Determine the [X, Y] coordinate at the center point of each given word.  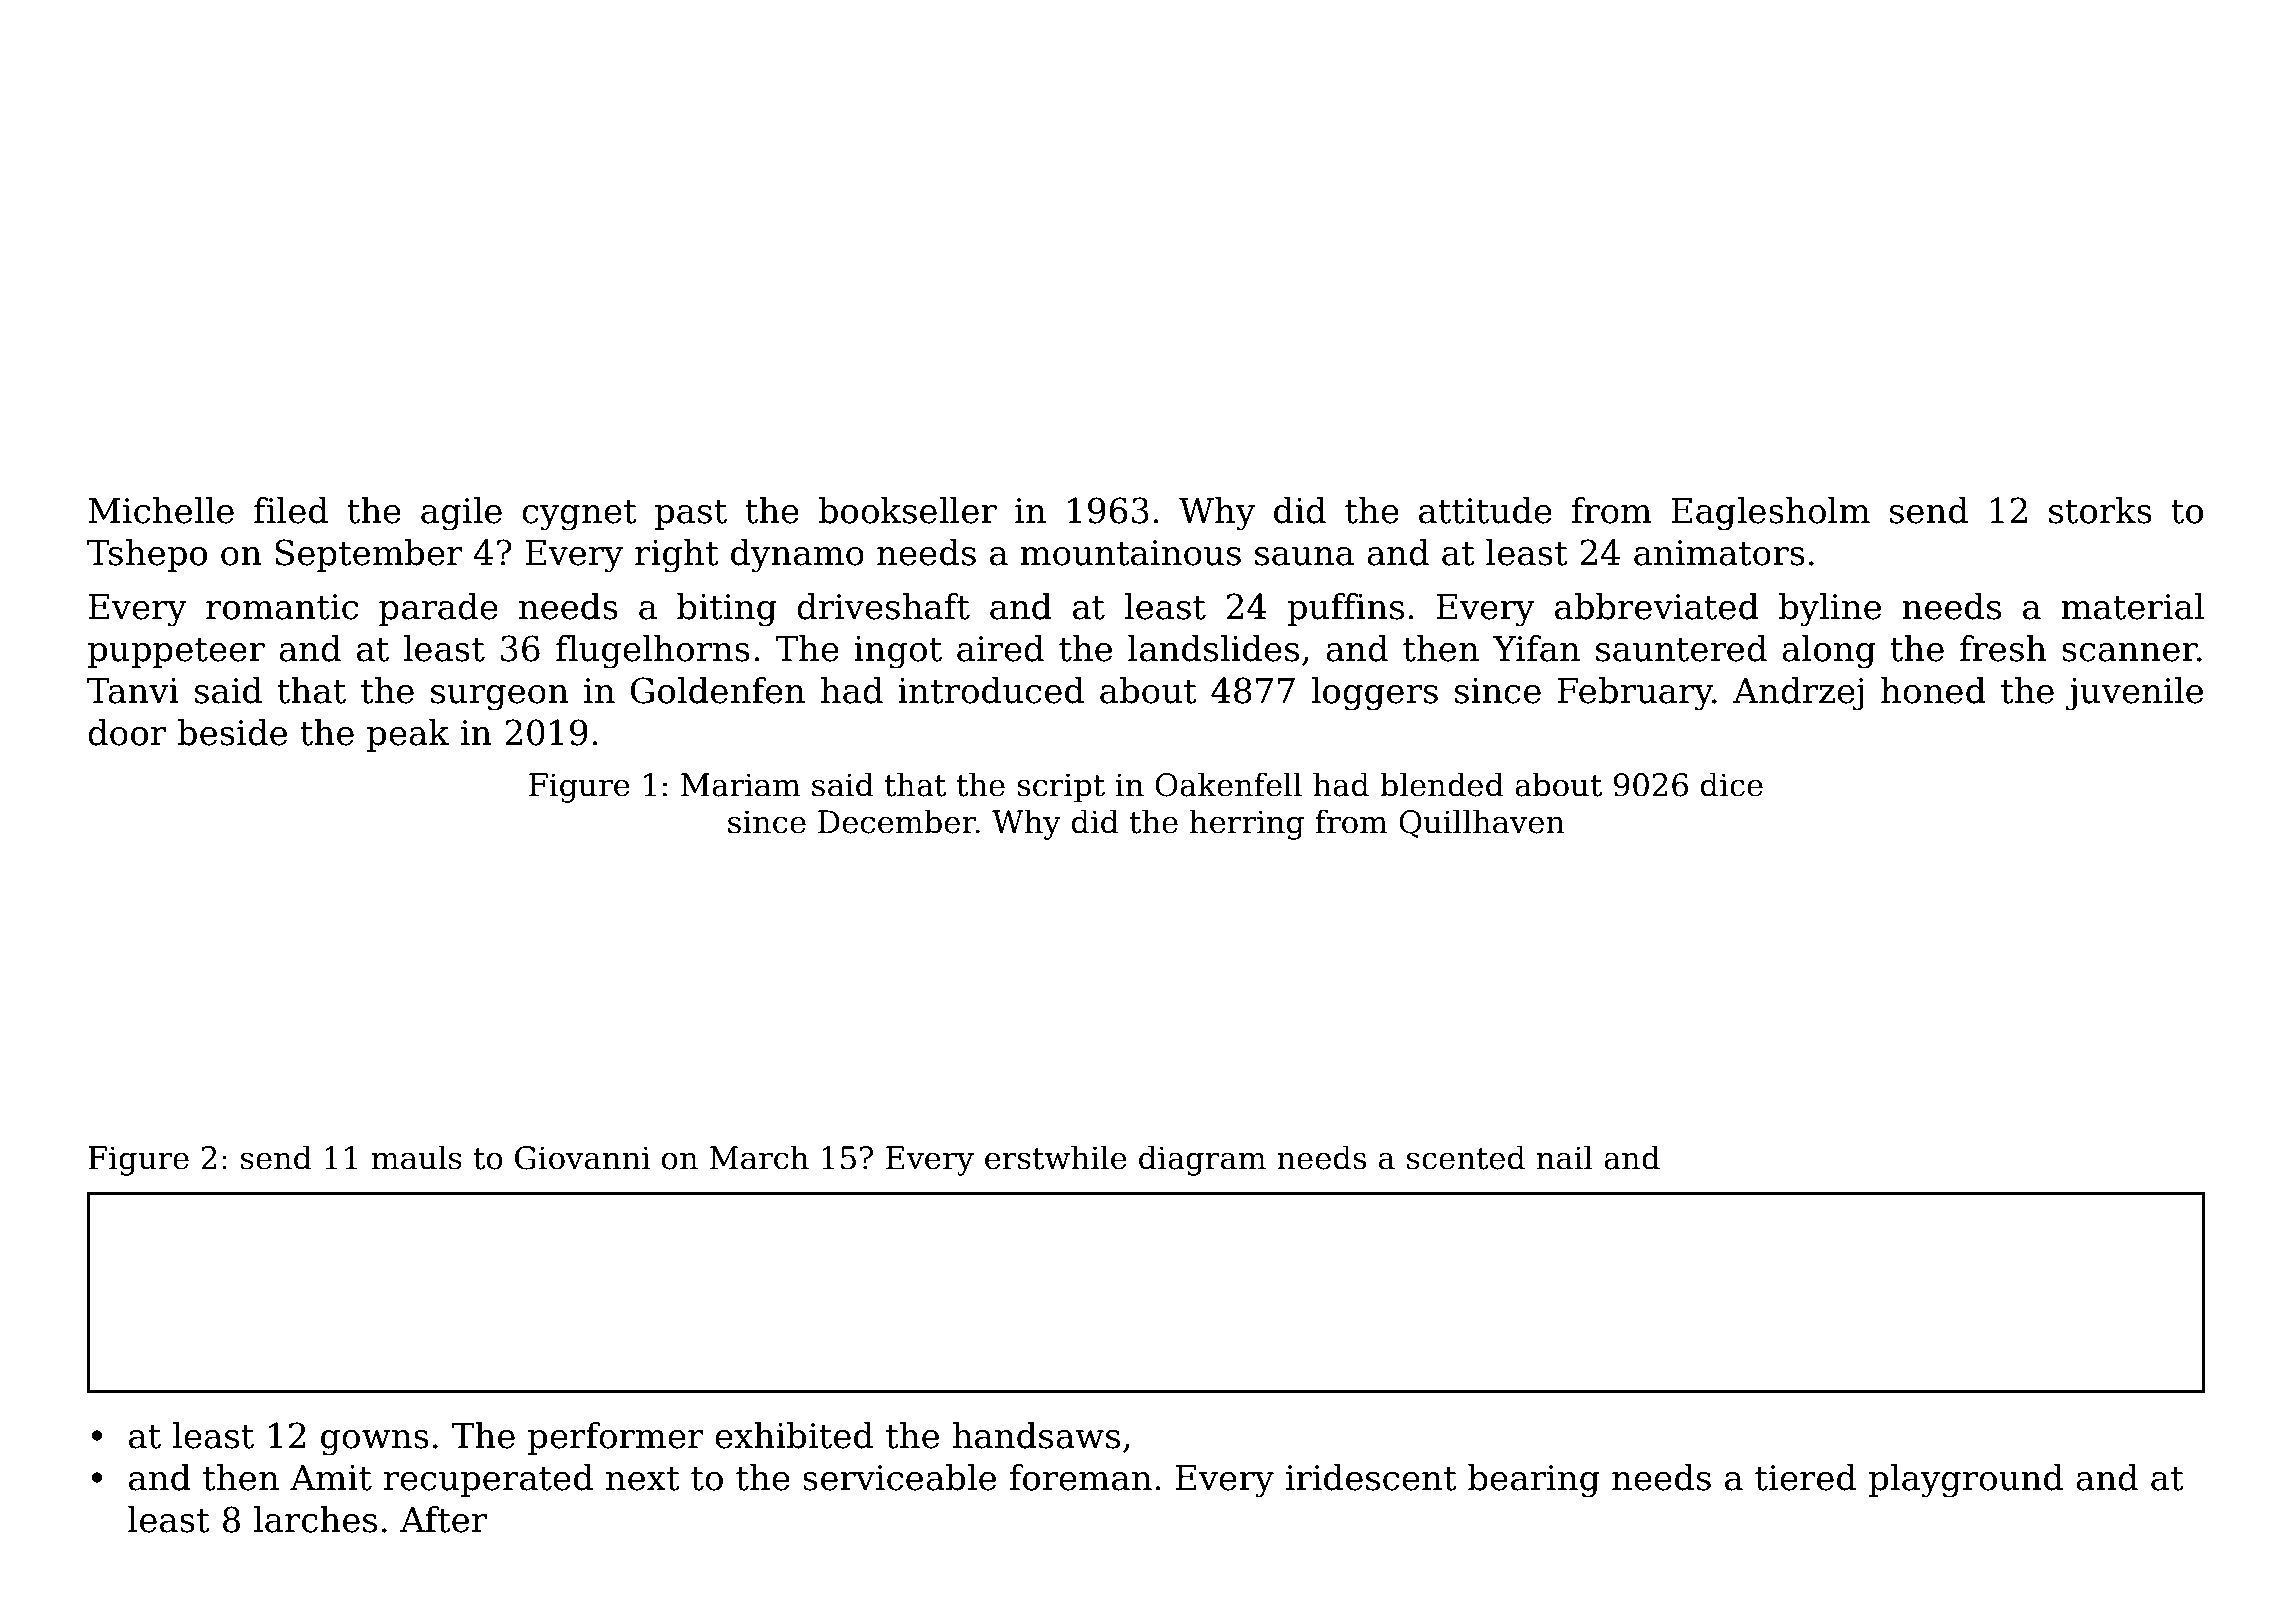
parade [438, 609]
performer [616, 1438]
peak [408, 735]
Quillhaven [1482, 823]
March [759, 1157]
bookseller [907, 510]
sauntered [1681, 648]
